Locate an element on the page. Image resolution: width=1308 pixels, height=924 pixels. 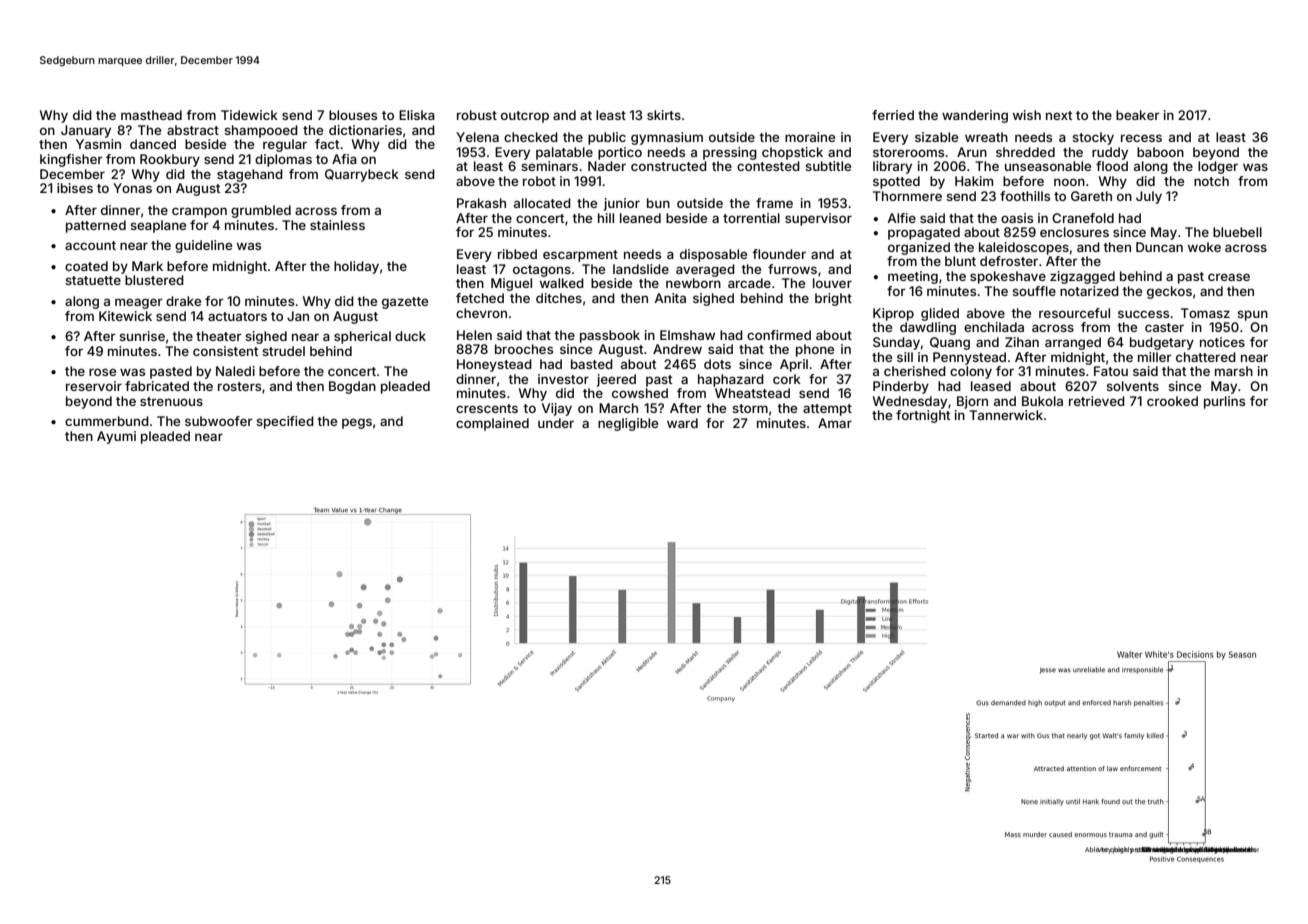
wreath is located at coordinates (986, 137).
